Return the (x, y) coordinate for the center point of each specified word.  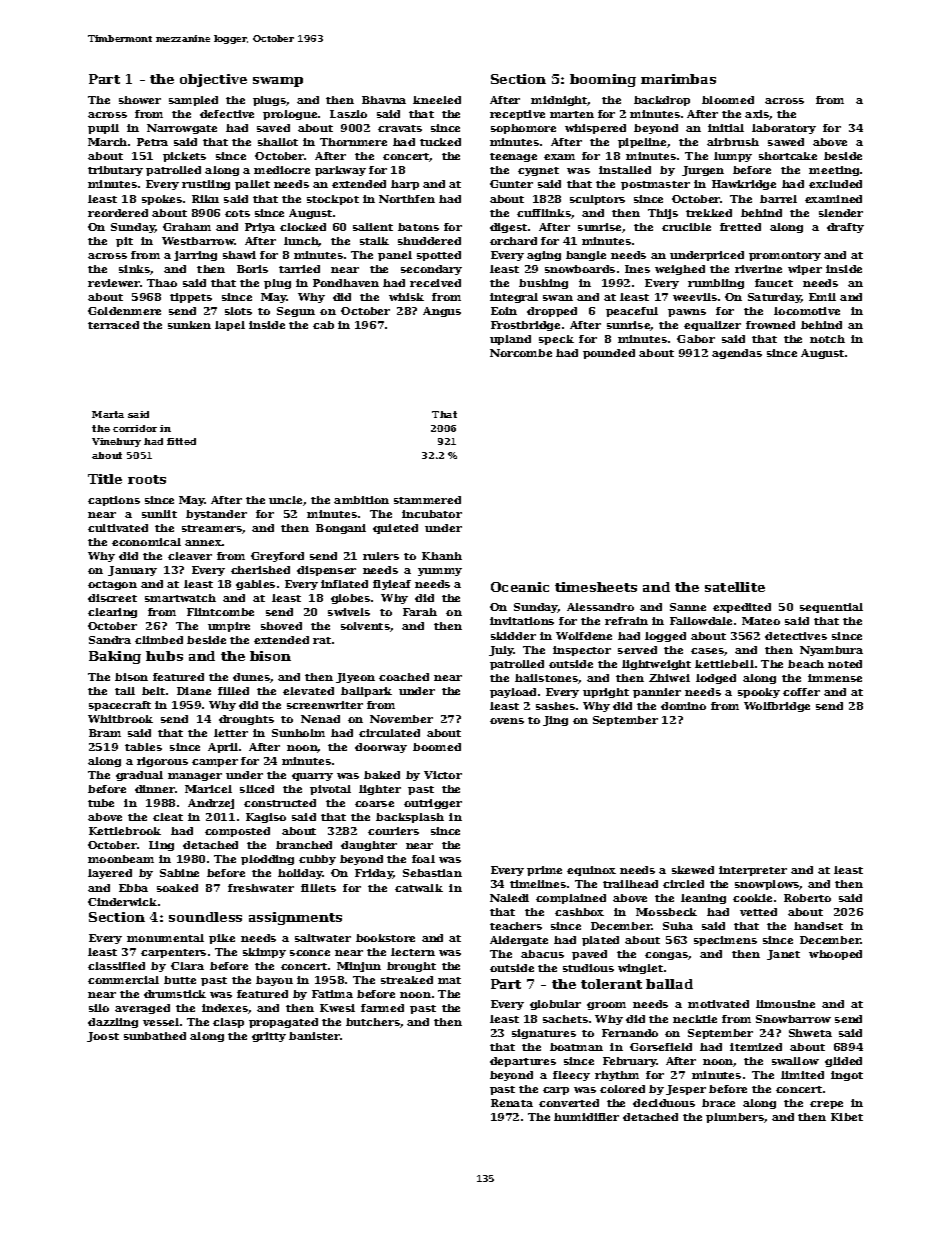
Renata (512, 1103)
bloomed (728, 100)
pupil (103, 129)
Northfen (407, 199)
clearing (112, 613)
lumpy (733, 157)
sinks (134, 269)
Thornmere (353, 142)
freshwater (261, 888)
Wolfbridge (777, 707)
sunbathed (155, 1036)
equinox (591, 871)
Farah (420, 612)
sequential (831, 608)
